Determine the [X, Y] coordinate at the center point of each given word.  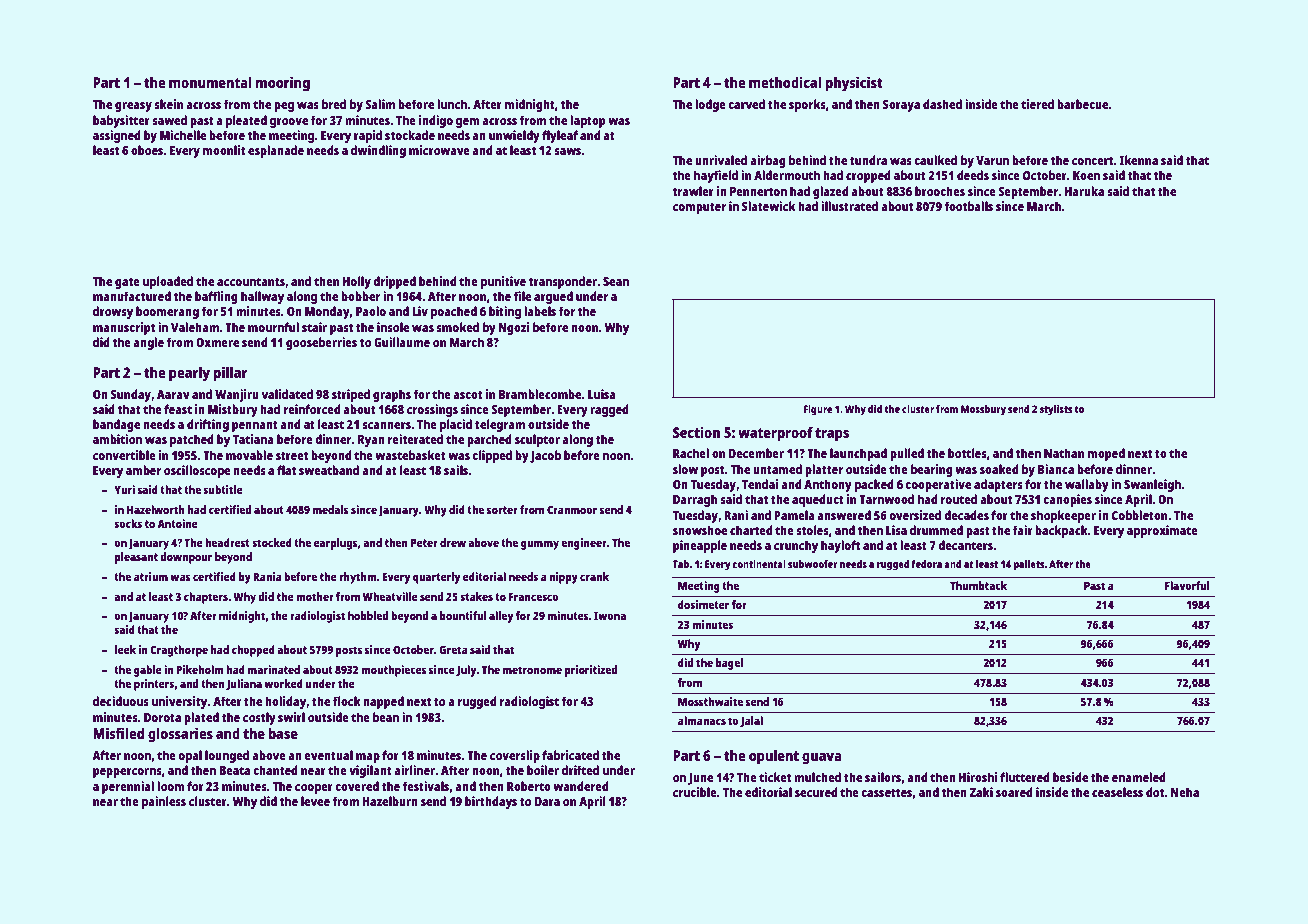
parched [489, 440]
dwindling [378, 151]
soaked [999, 469]
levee [315, 801]
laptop [588, 121]
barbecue [1082, 104]
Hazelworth [156, 509]
